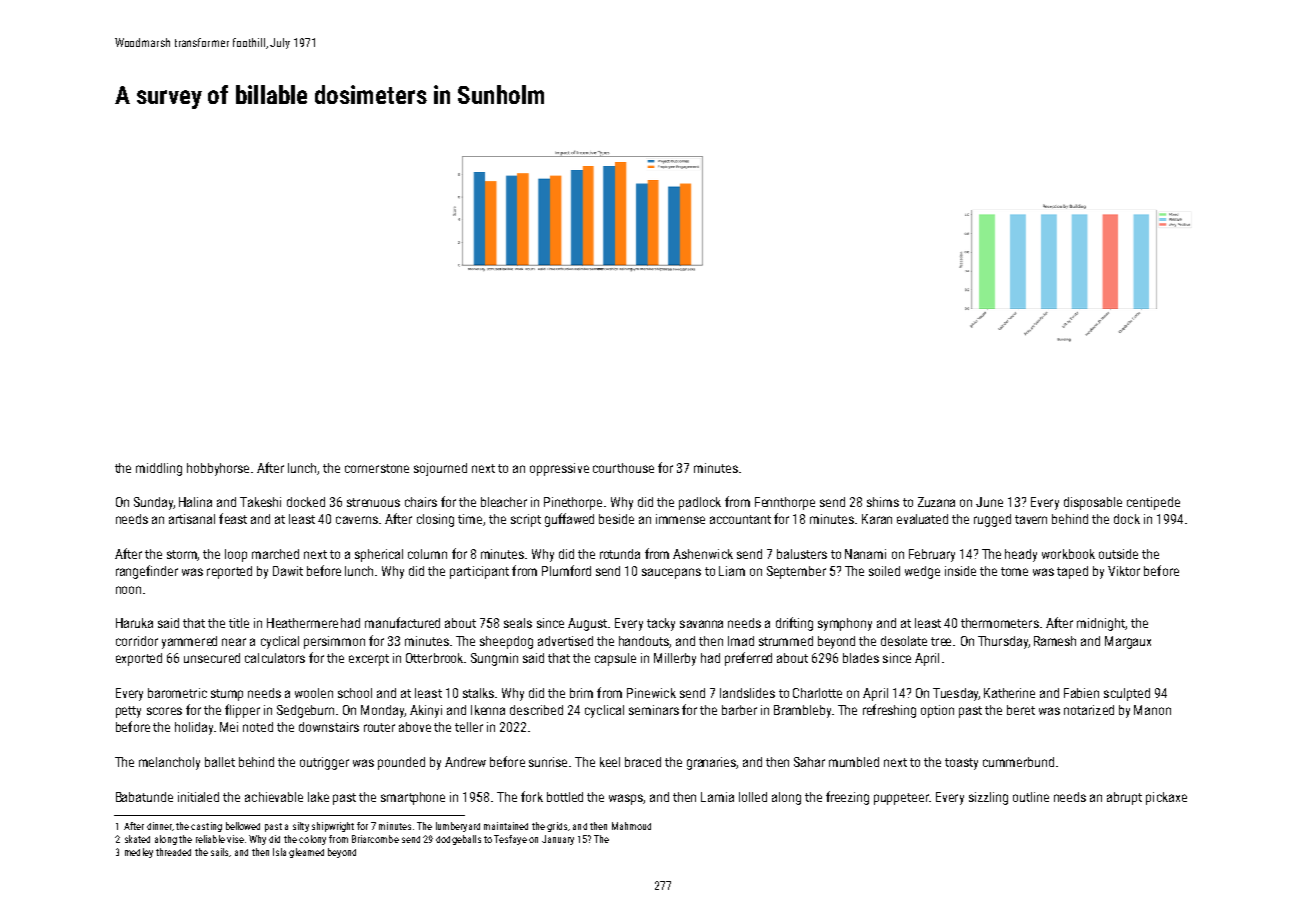  I want to click on disposable, so click(1093, 503).
